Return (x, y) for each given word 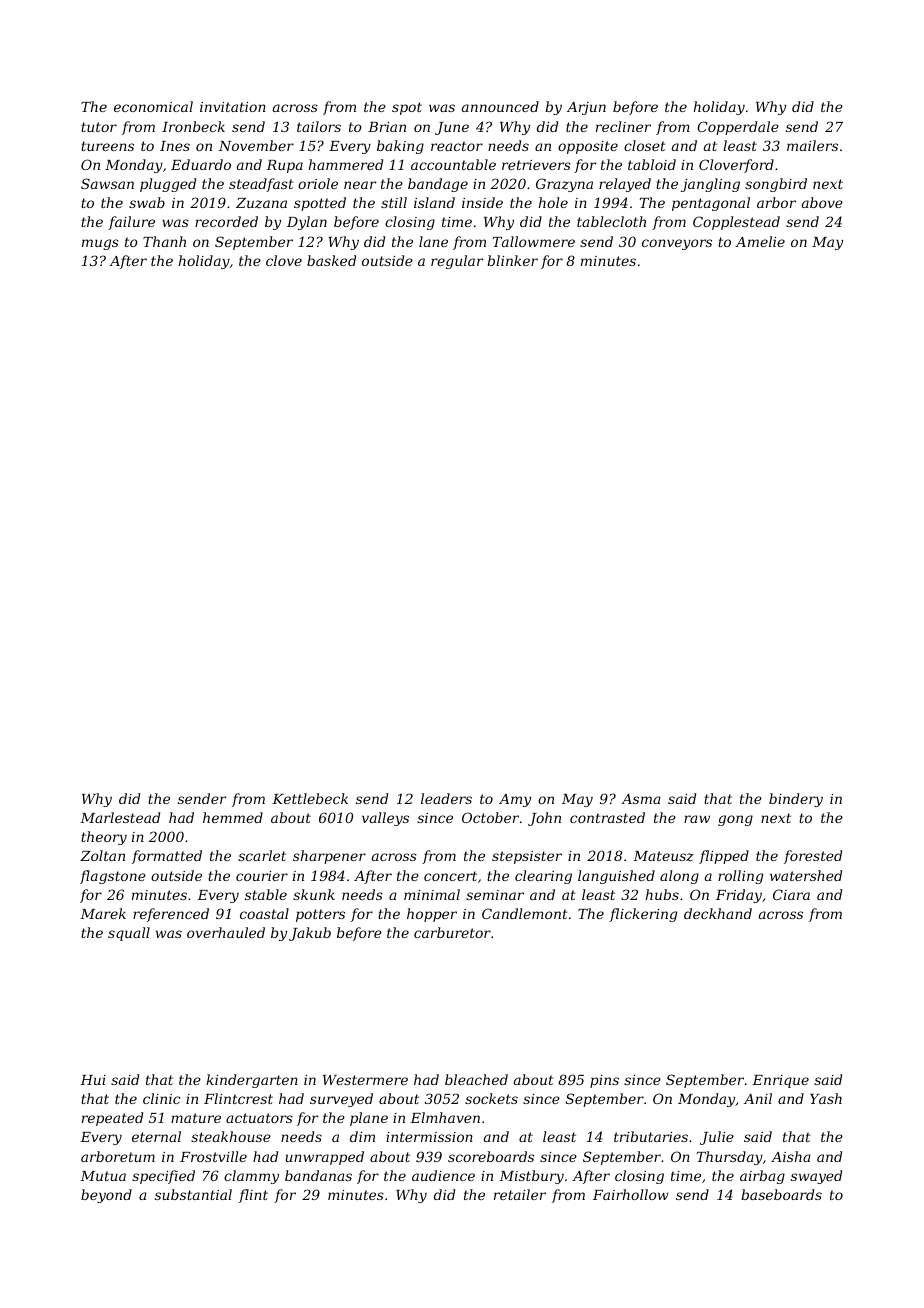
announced (500, 106)
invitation (233, 107)
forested (813, 857)
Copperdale (738, 128)
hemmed (233, 817)
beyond (106, 1196)
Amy (515, 800)
